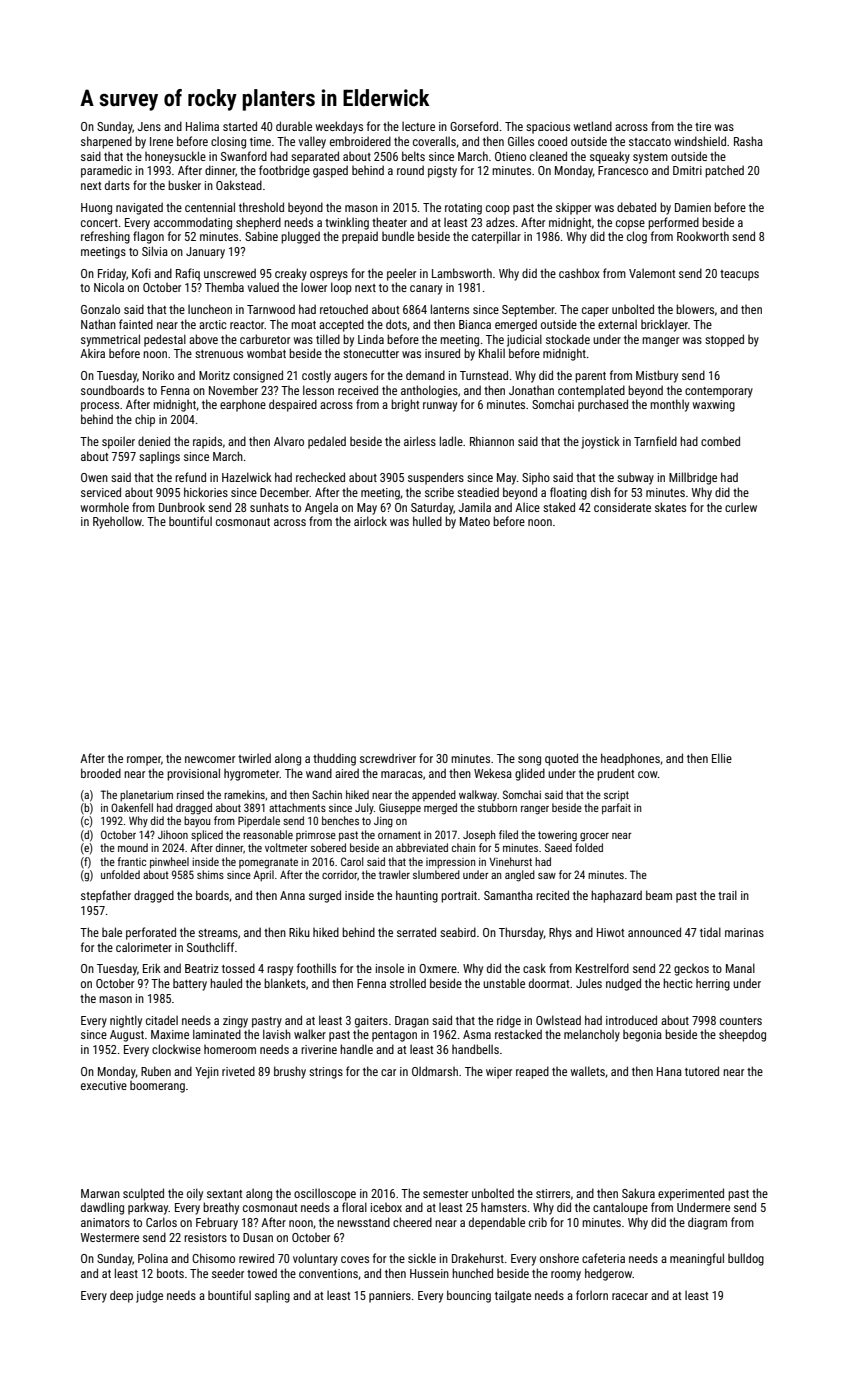  I want to click on Ellie, so click(722, 758).
